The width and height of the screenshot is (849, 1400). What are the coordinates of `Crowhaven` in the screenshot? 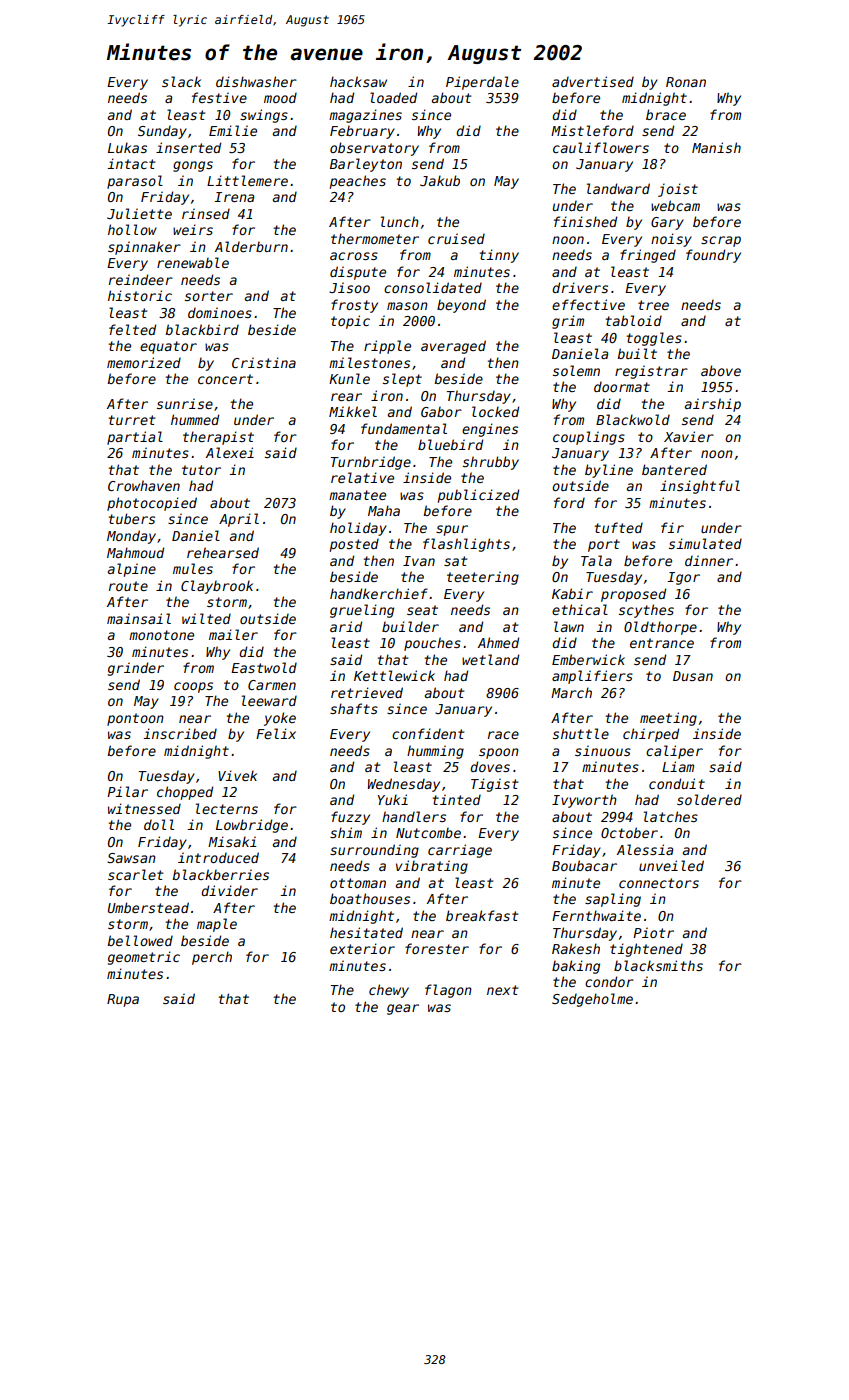 It's located at (144, 485).
